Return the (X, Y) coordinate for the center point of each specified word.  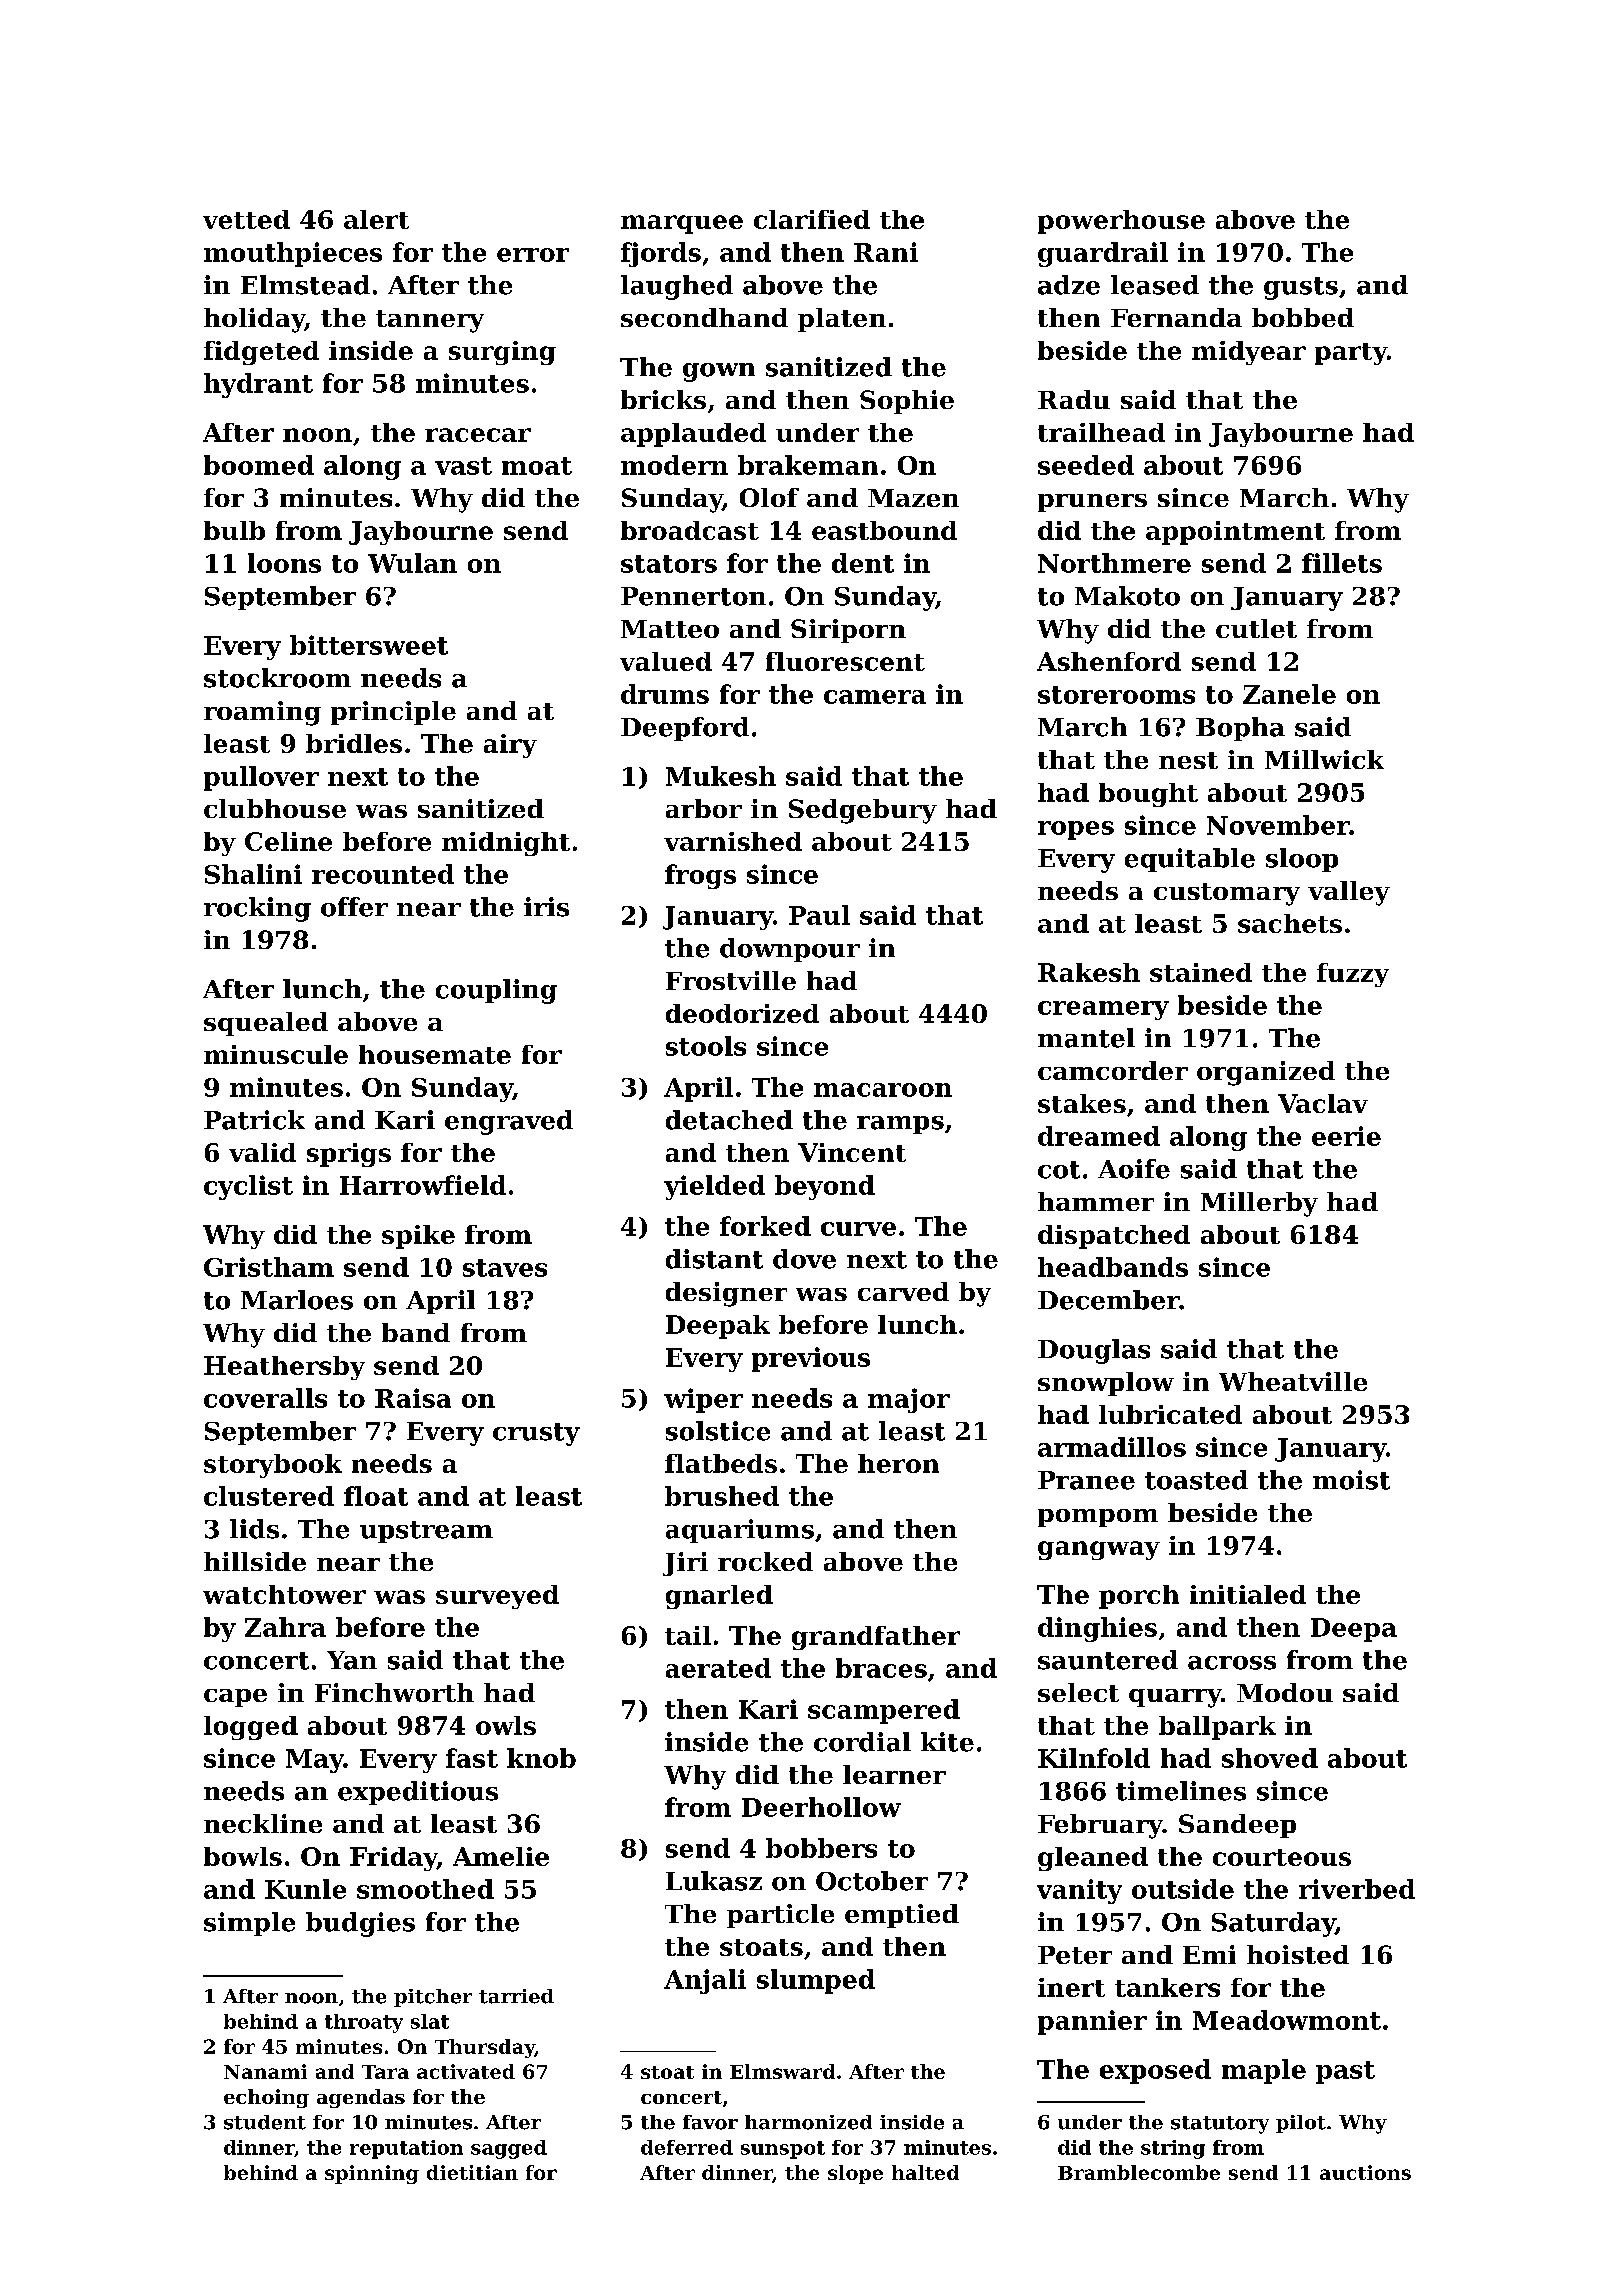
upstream (426, 1532)
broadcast (690, 530)
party (1351, 354)
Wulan (412, 563)
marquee (682, 224)
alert (376, 219)
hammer (1096, 1201)
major (909, 1400)
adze (1069, 285)
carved (903, 1291)
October (872, 1881)
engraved (509, 1122)
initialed (1248, 1594)
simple (249, 1924)
